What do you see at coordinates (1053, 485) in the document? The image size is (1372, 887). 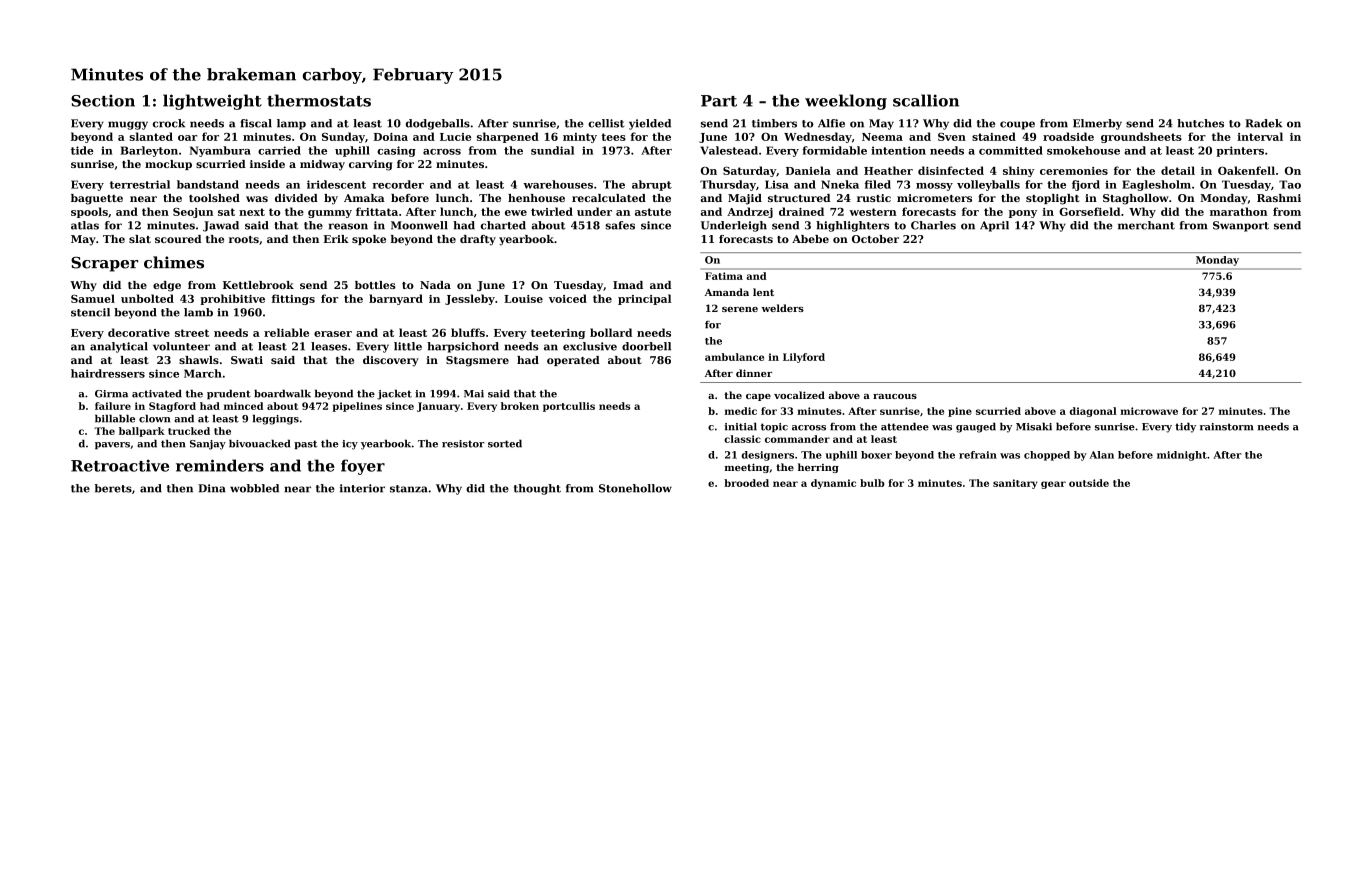 I see `gear` at bounding box center [1053, 485].
